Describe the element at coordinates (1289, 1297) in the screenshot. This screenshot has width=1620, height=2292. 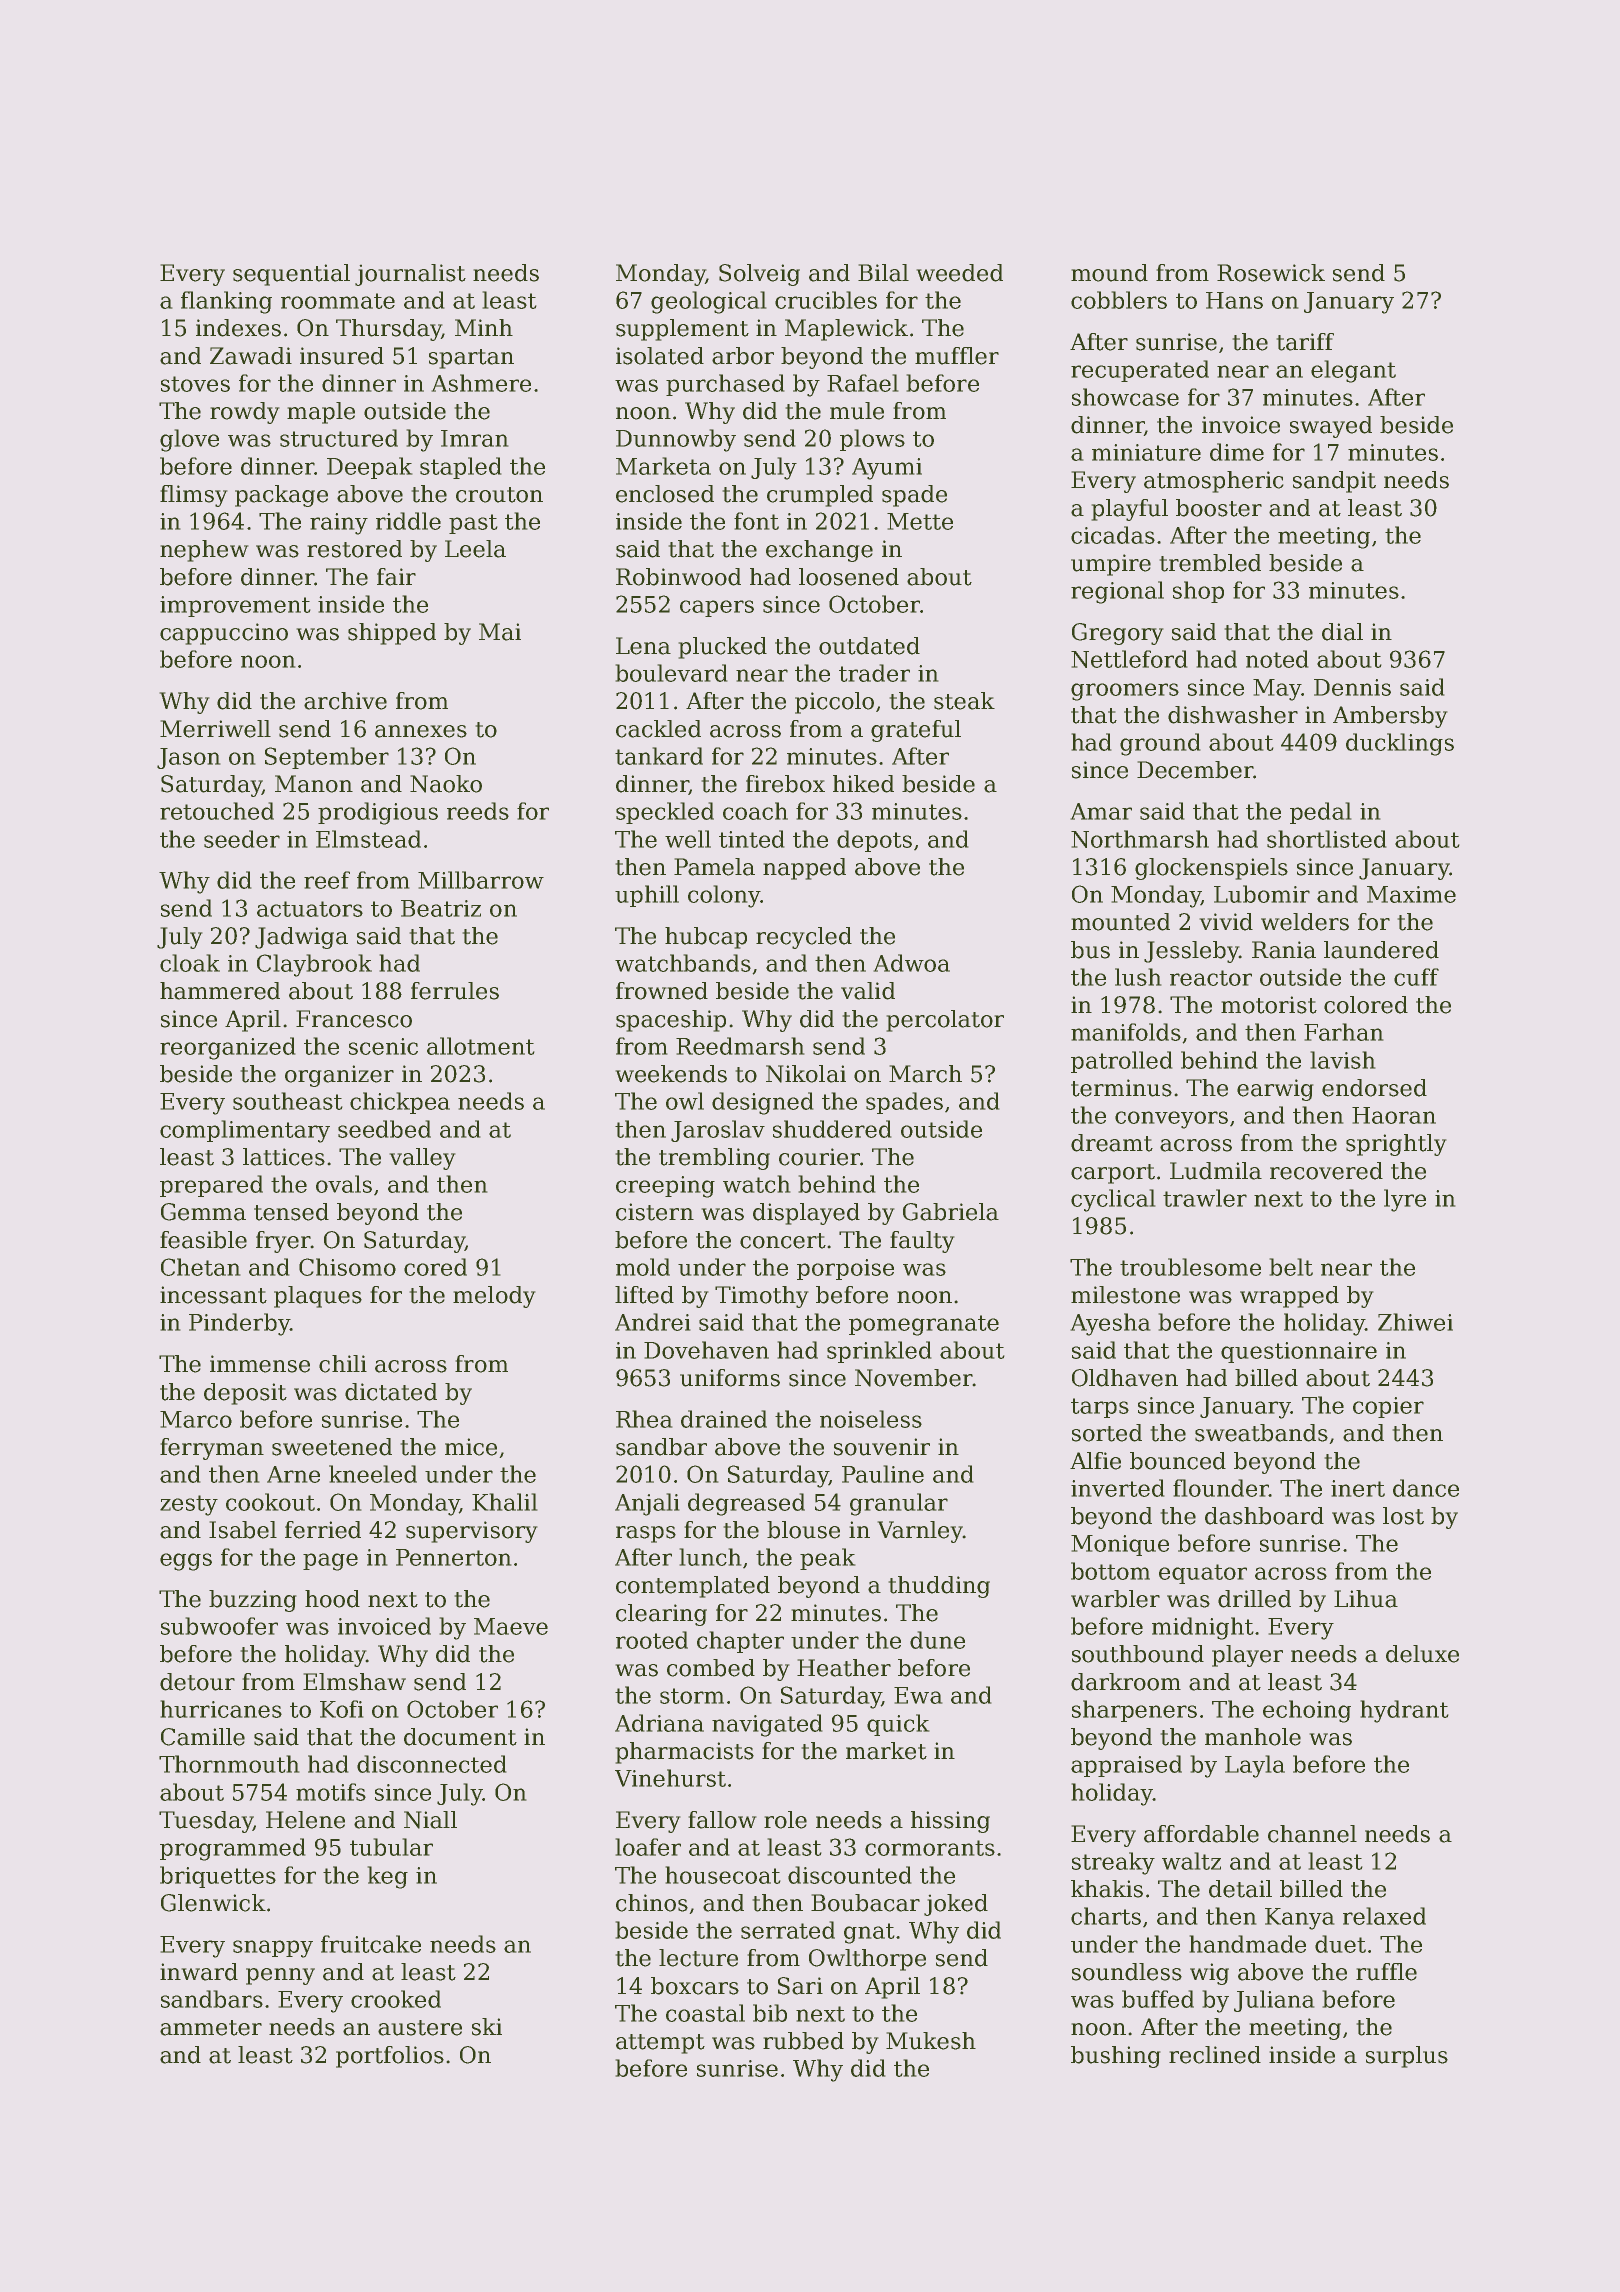
I see `wrapped` at that location.
